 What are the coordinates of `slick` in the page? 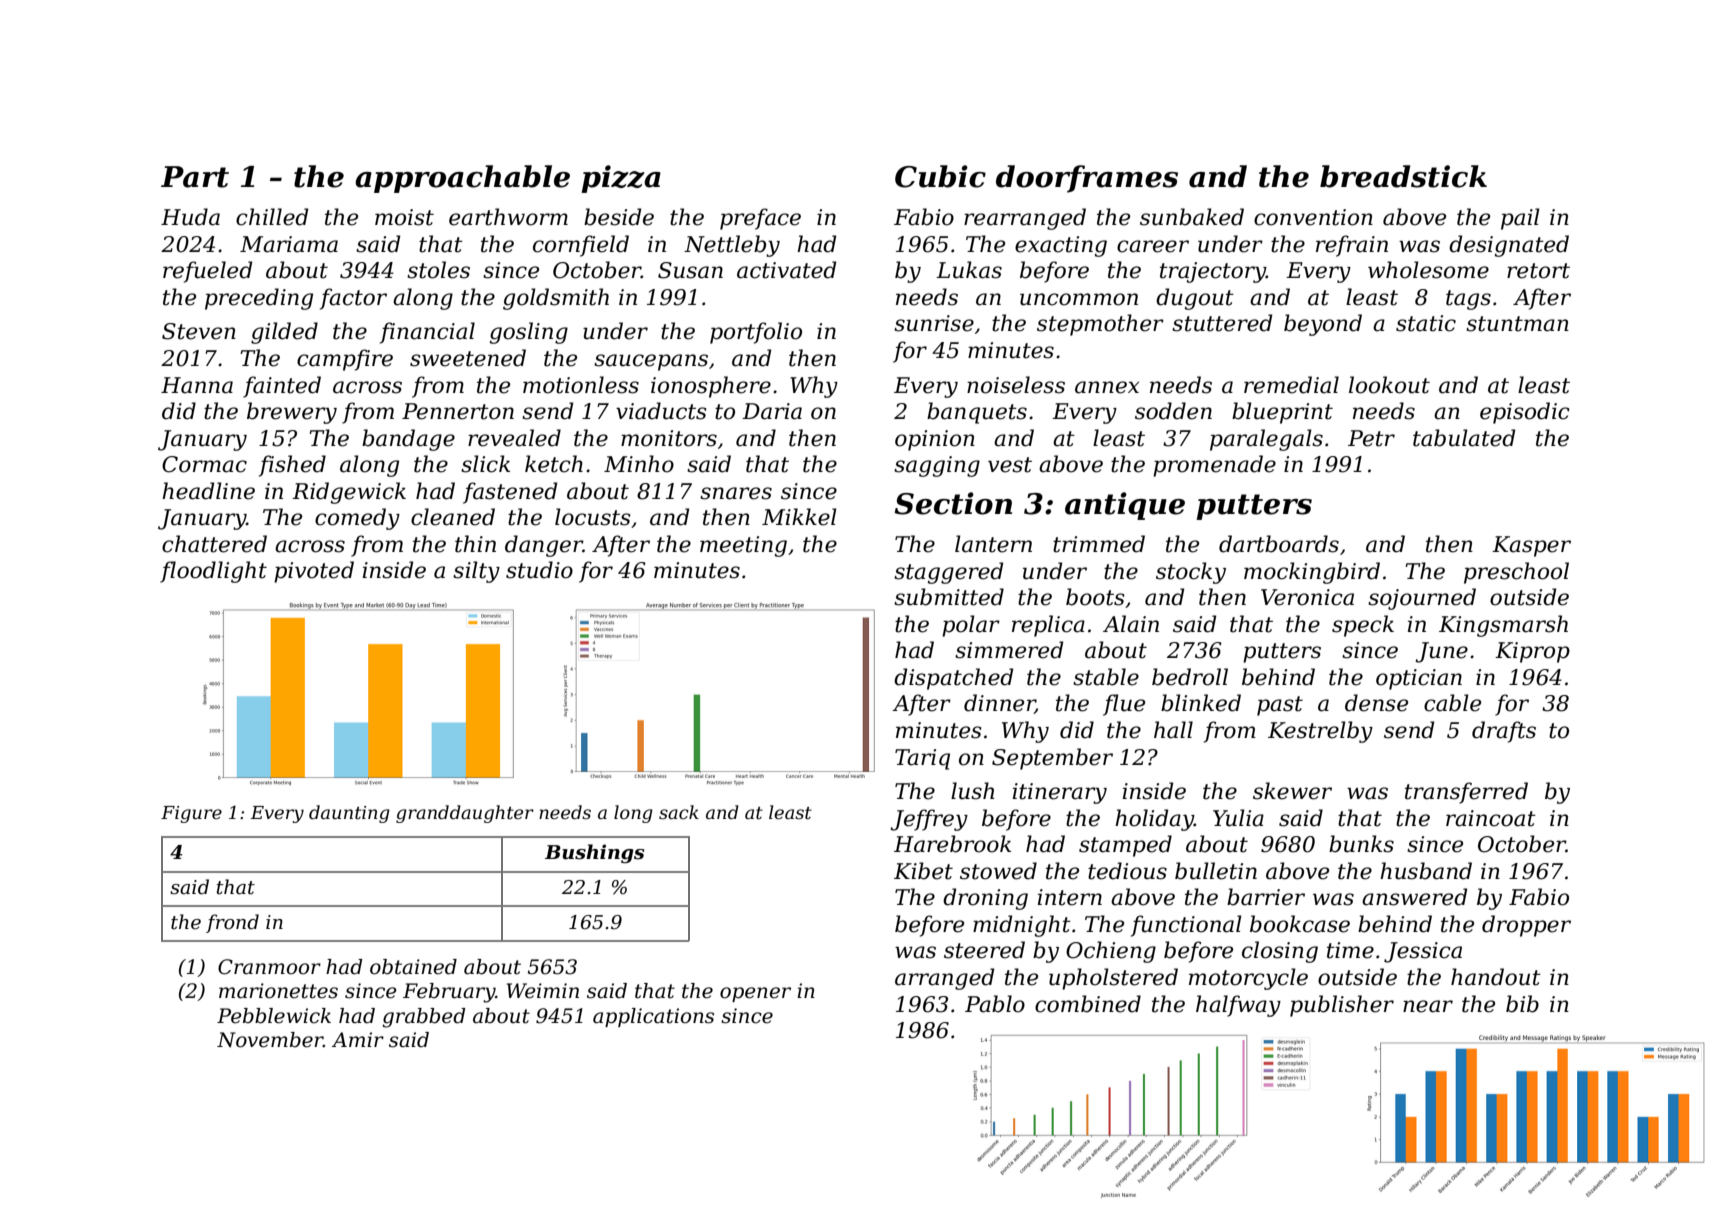 It's located at (485, 464).
